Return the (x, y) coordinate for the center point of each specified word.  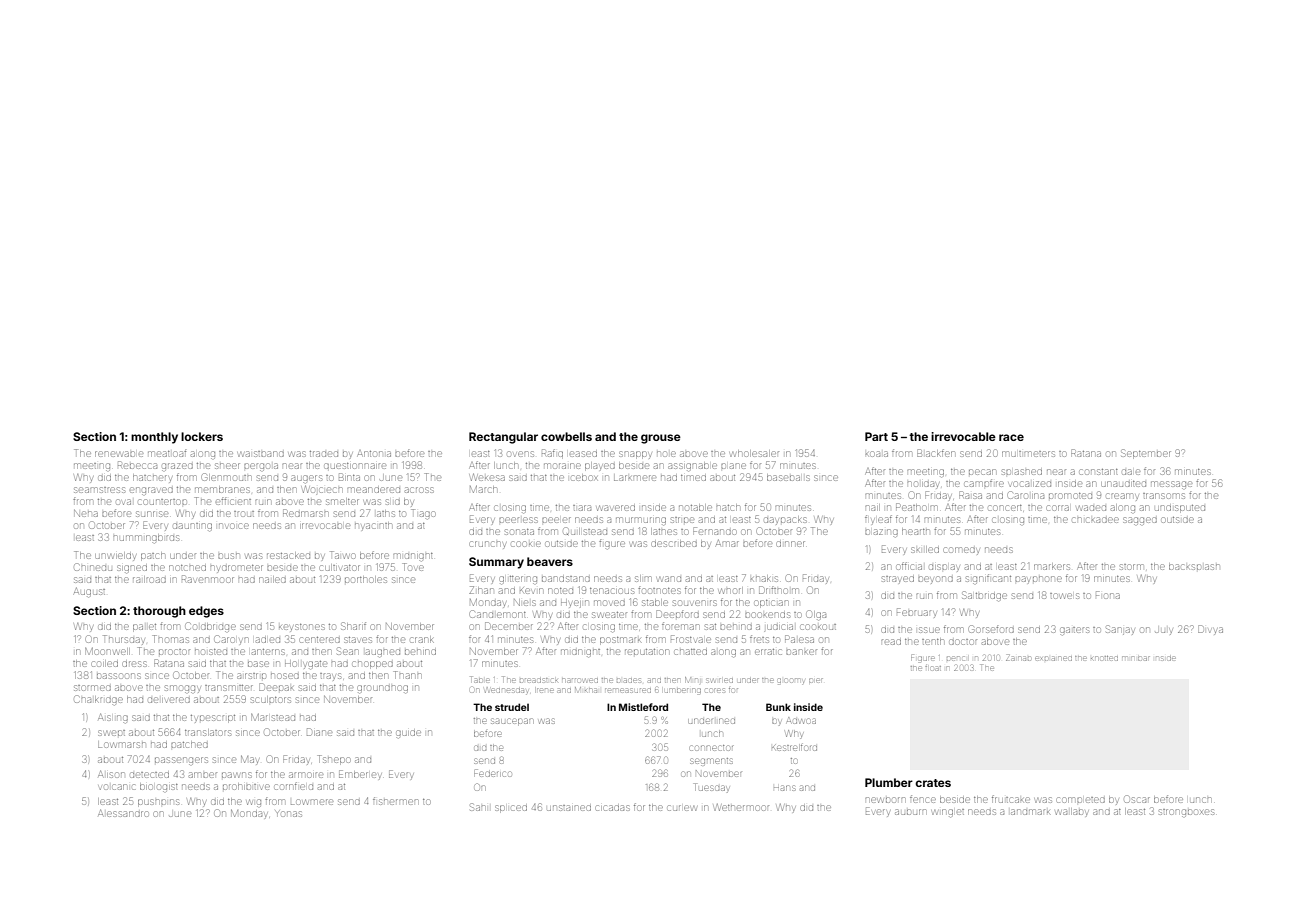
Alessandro (123, 813)
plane (733, 466)
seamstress (99, 490)
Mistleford (643, 707)
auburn (910, 812)
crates (933, 783)
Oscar (1137, 799)
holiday (923, 485)
